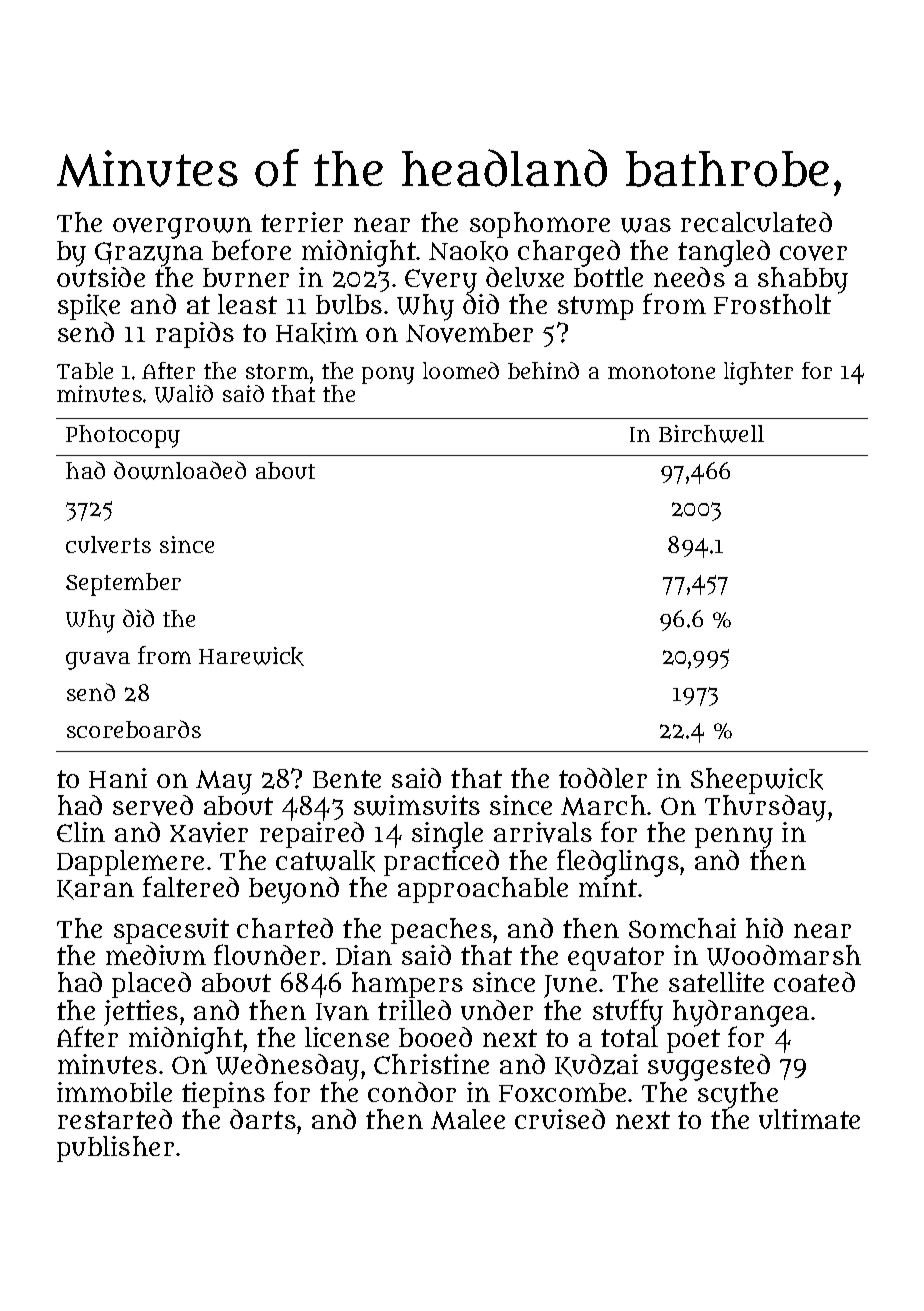 The height and width of the document is (1311, 924). Describe the element at coordinates (756, 222) in the document. I see `recalculated` at that location.
